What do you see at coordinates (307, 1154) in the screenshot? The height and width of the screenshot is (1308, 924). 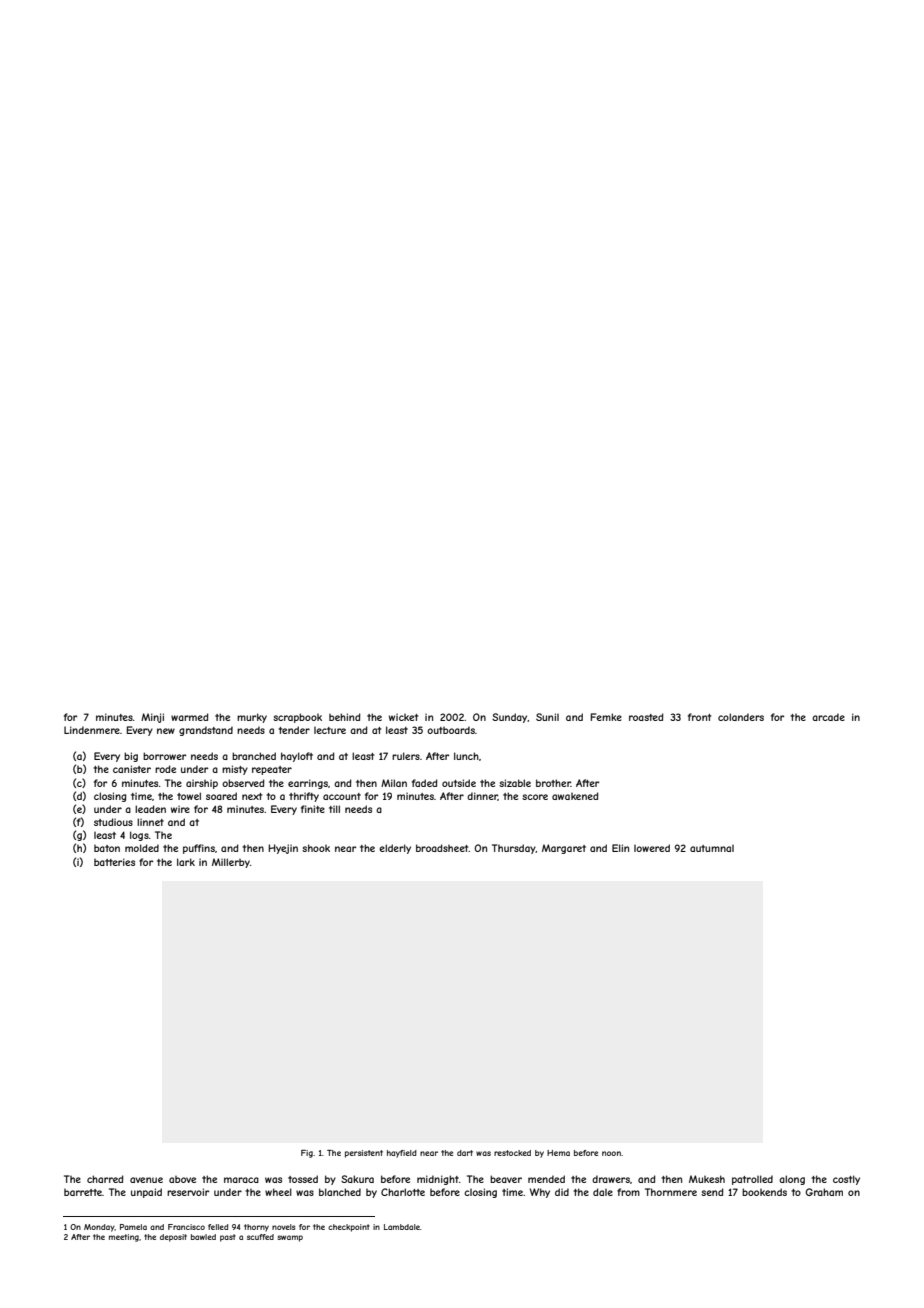 I see `Fig` at bounding box center [307, 1154].
